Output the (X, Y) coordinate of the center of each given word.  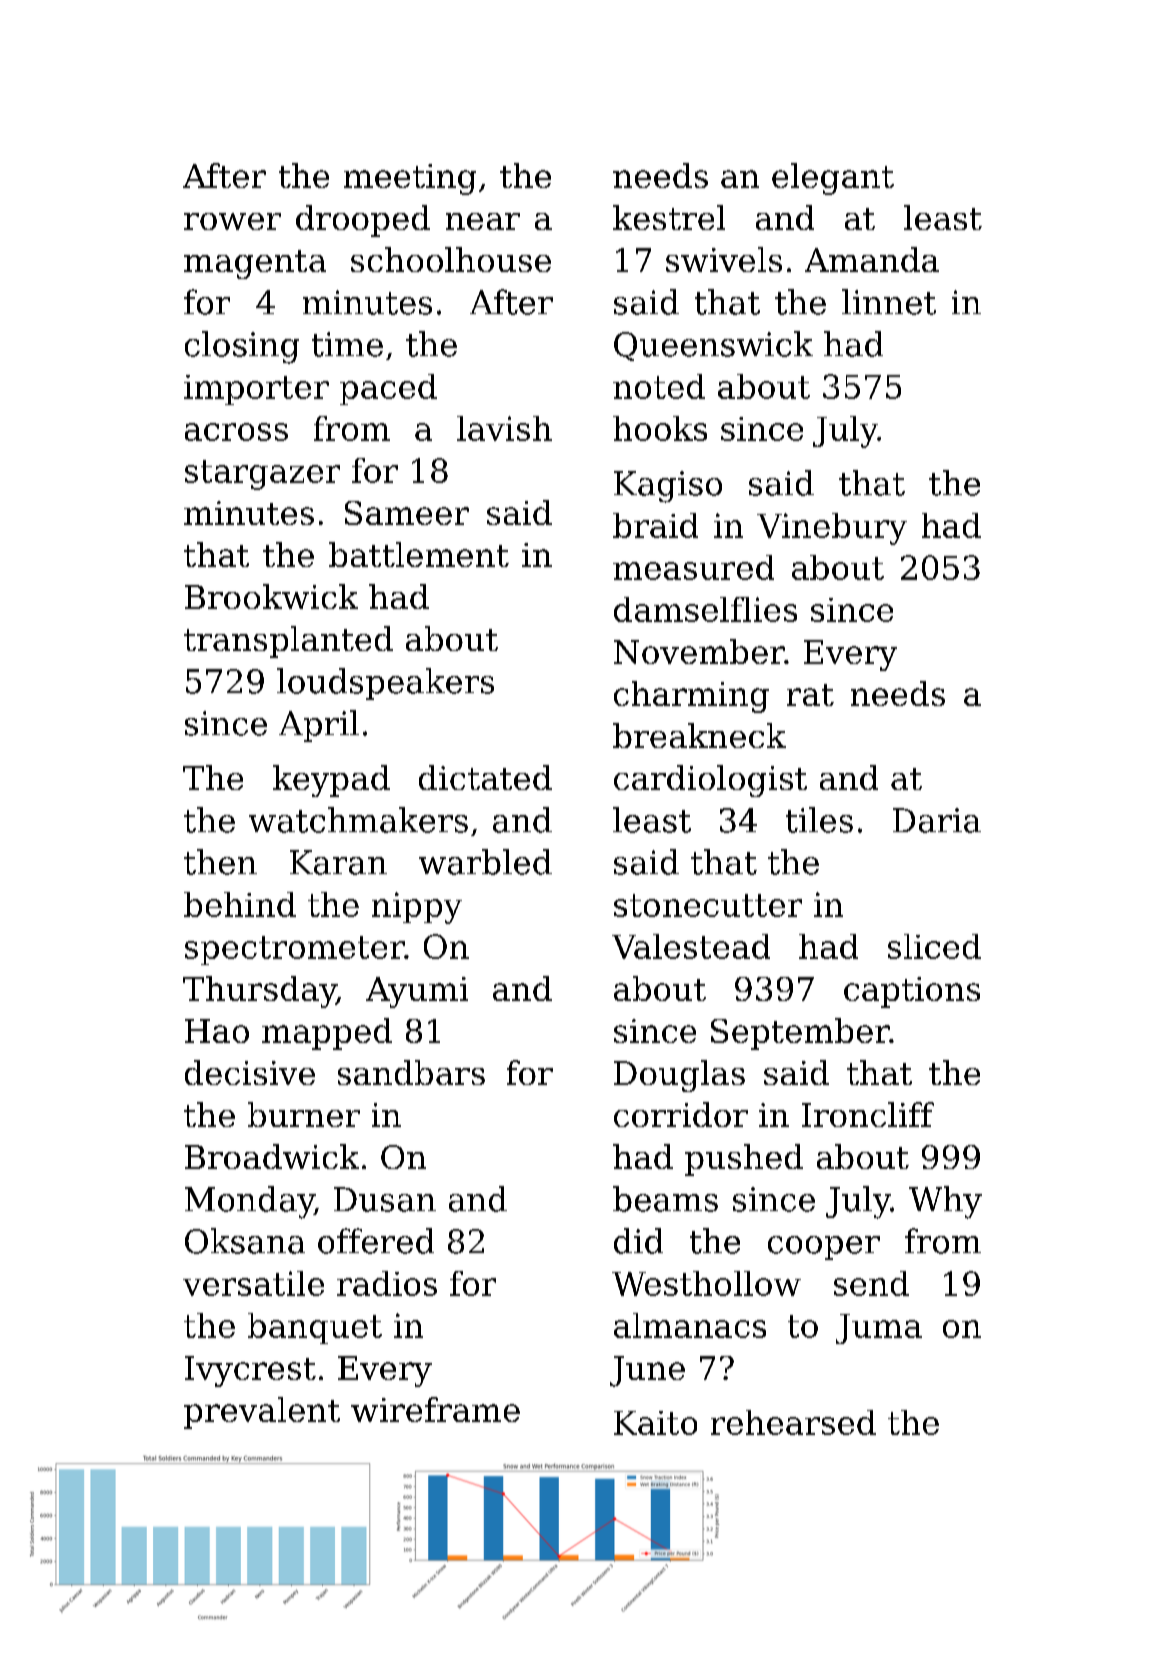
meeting (410, 179)
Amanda (872, 259)
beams (665, 1199)
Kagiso (668, 487)
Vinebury (832, 529)
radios (387, 1283)
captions (912, 992)
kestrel (669, 217)
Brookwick (271, 596)
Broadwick (272, 1156)
